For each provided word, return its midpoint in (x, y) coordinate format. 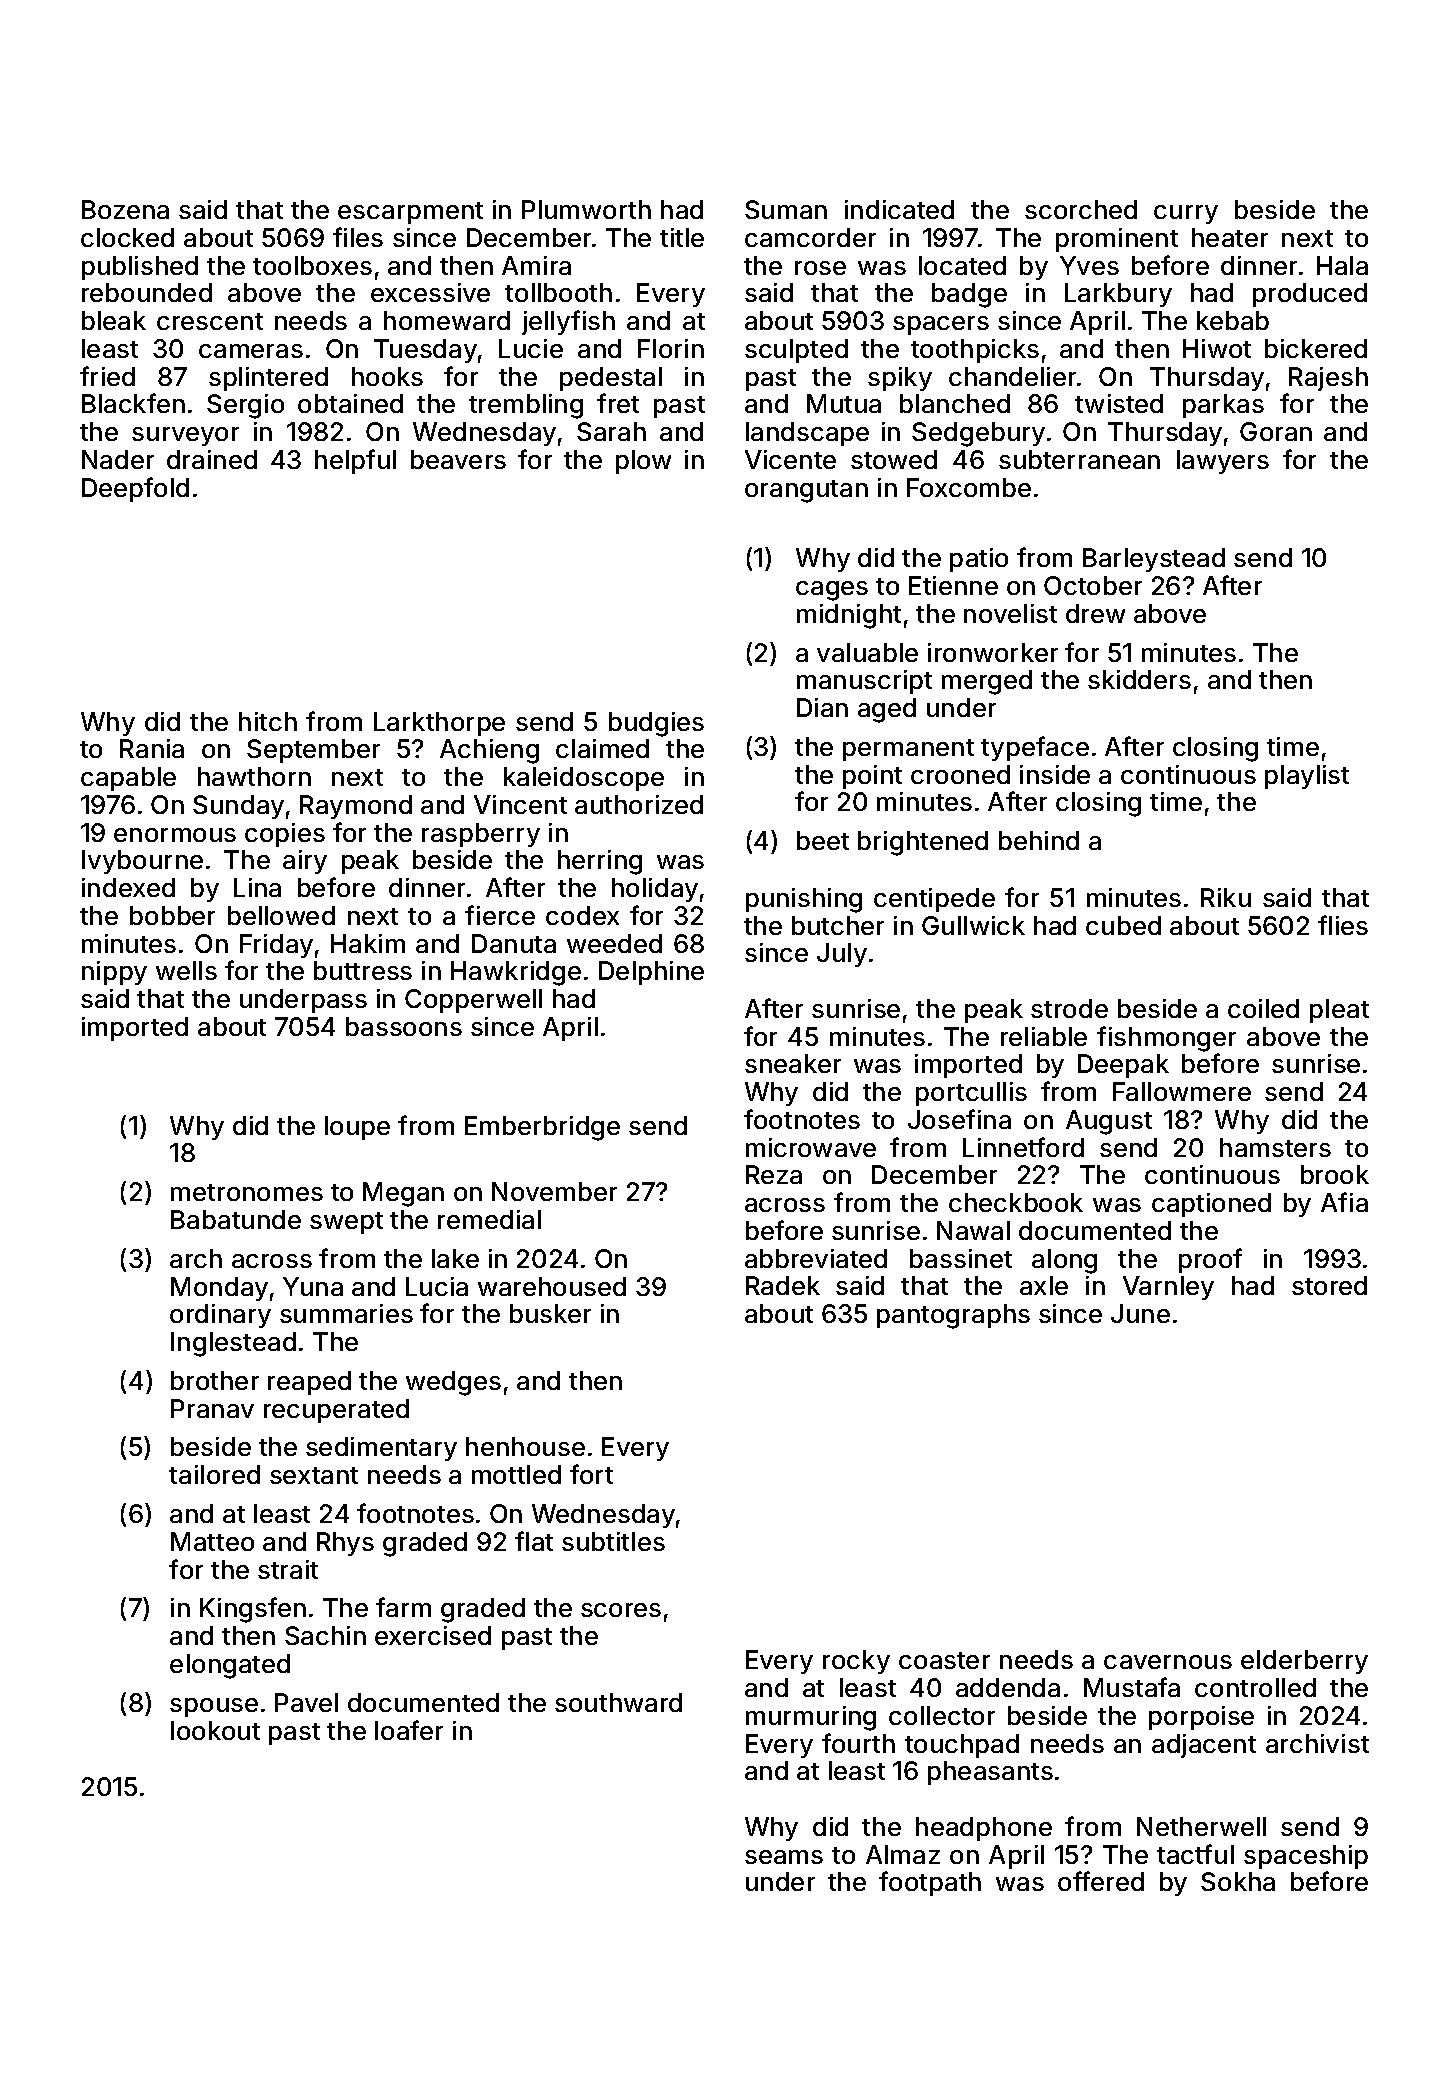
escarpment (410, 213)
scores (621, 1610)
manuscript (864, 682)
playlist (1307, 777)
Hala (1342, 265)
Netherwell (1201, 1826)
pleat (1339, 1011)
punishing (804, 900)
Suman (786, 209)
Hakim (368, 943)
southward (618, 1702)
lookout (215, 1730)
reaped (309, 1383)
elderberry (1304, 1662)
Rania (152, 748)
